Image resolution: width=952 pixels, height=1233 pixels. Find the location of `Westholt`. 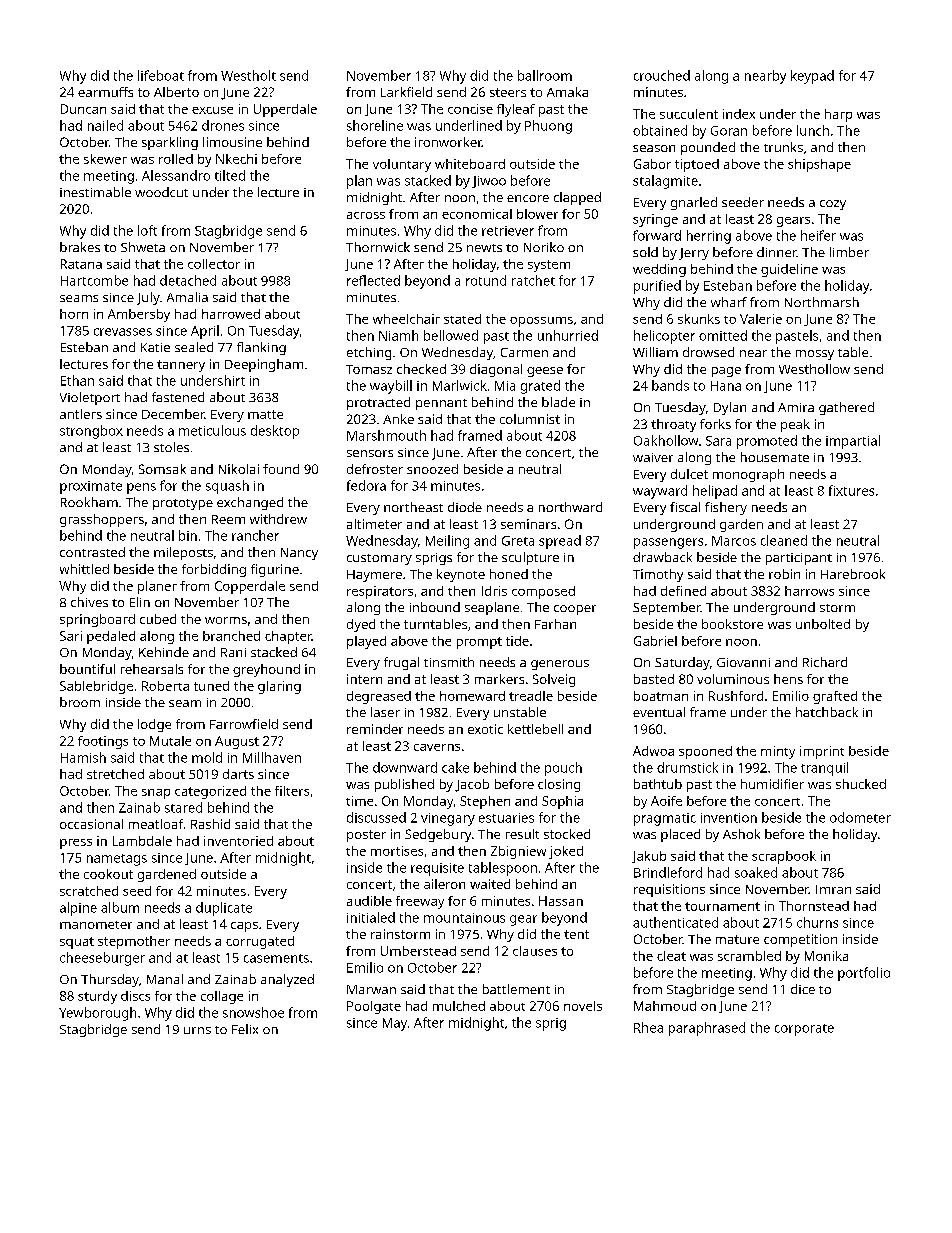

Westholt is located at coordinates (248, 75).
